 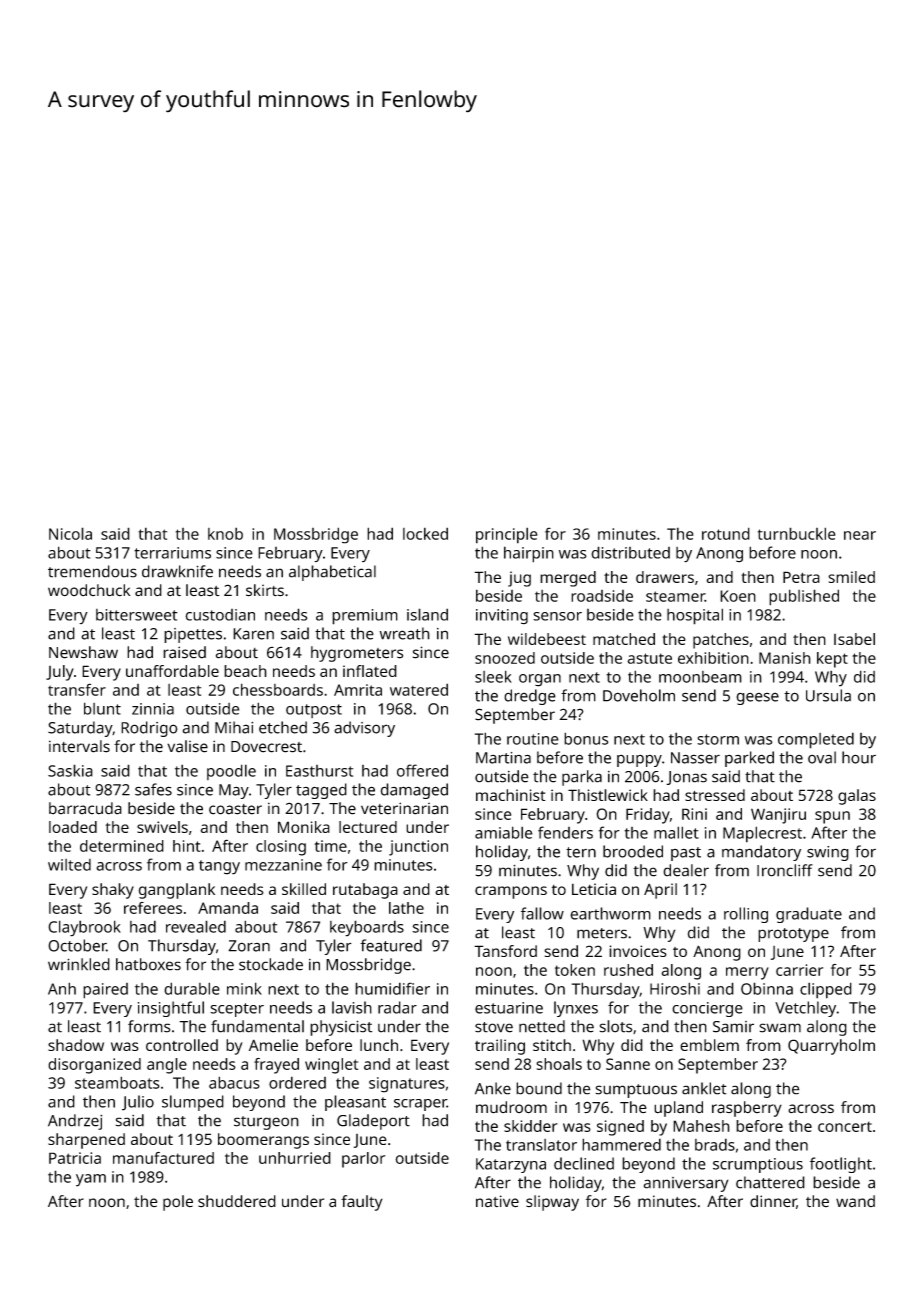 I want to click on wand, so click(x=855, y=1201).
